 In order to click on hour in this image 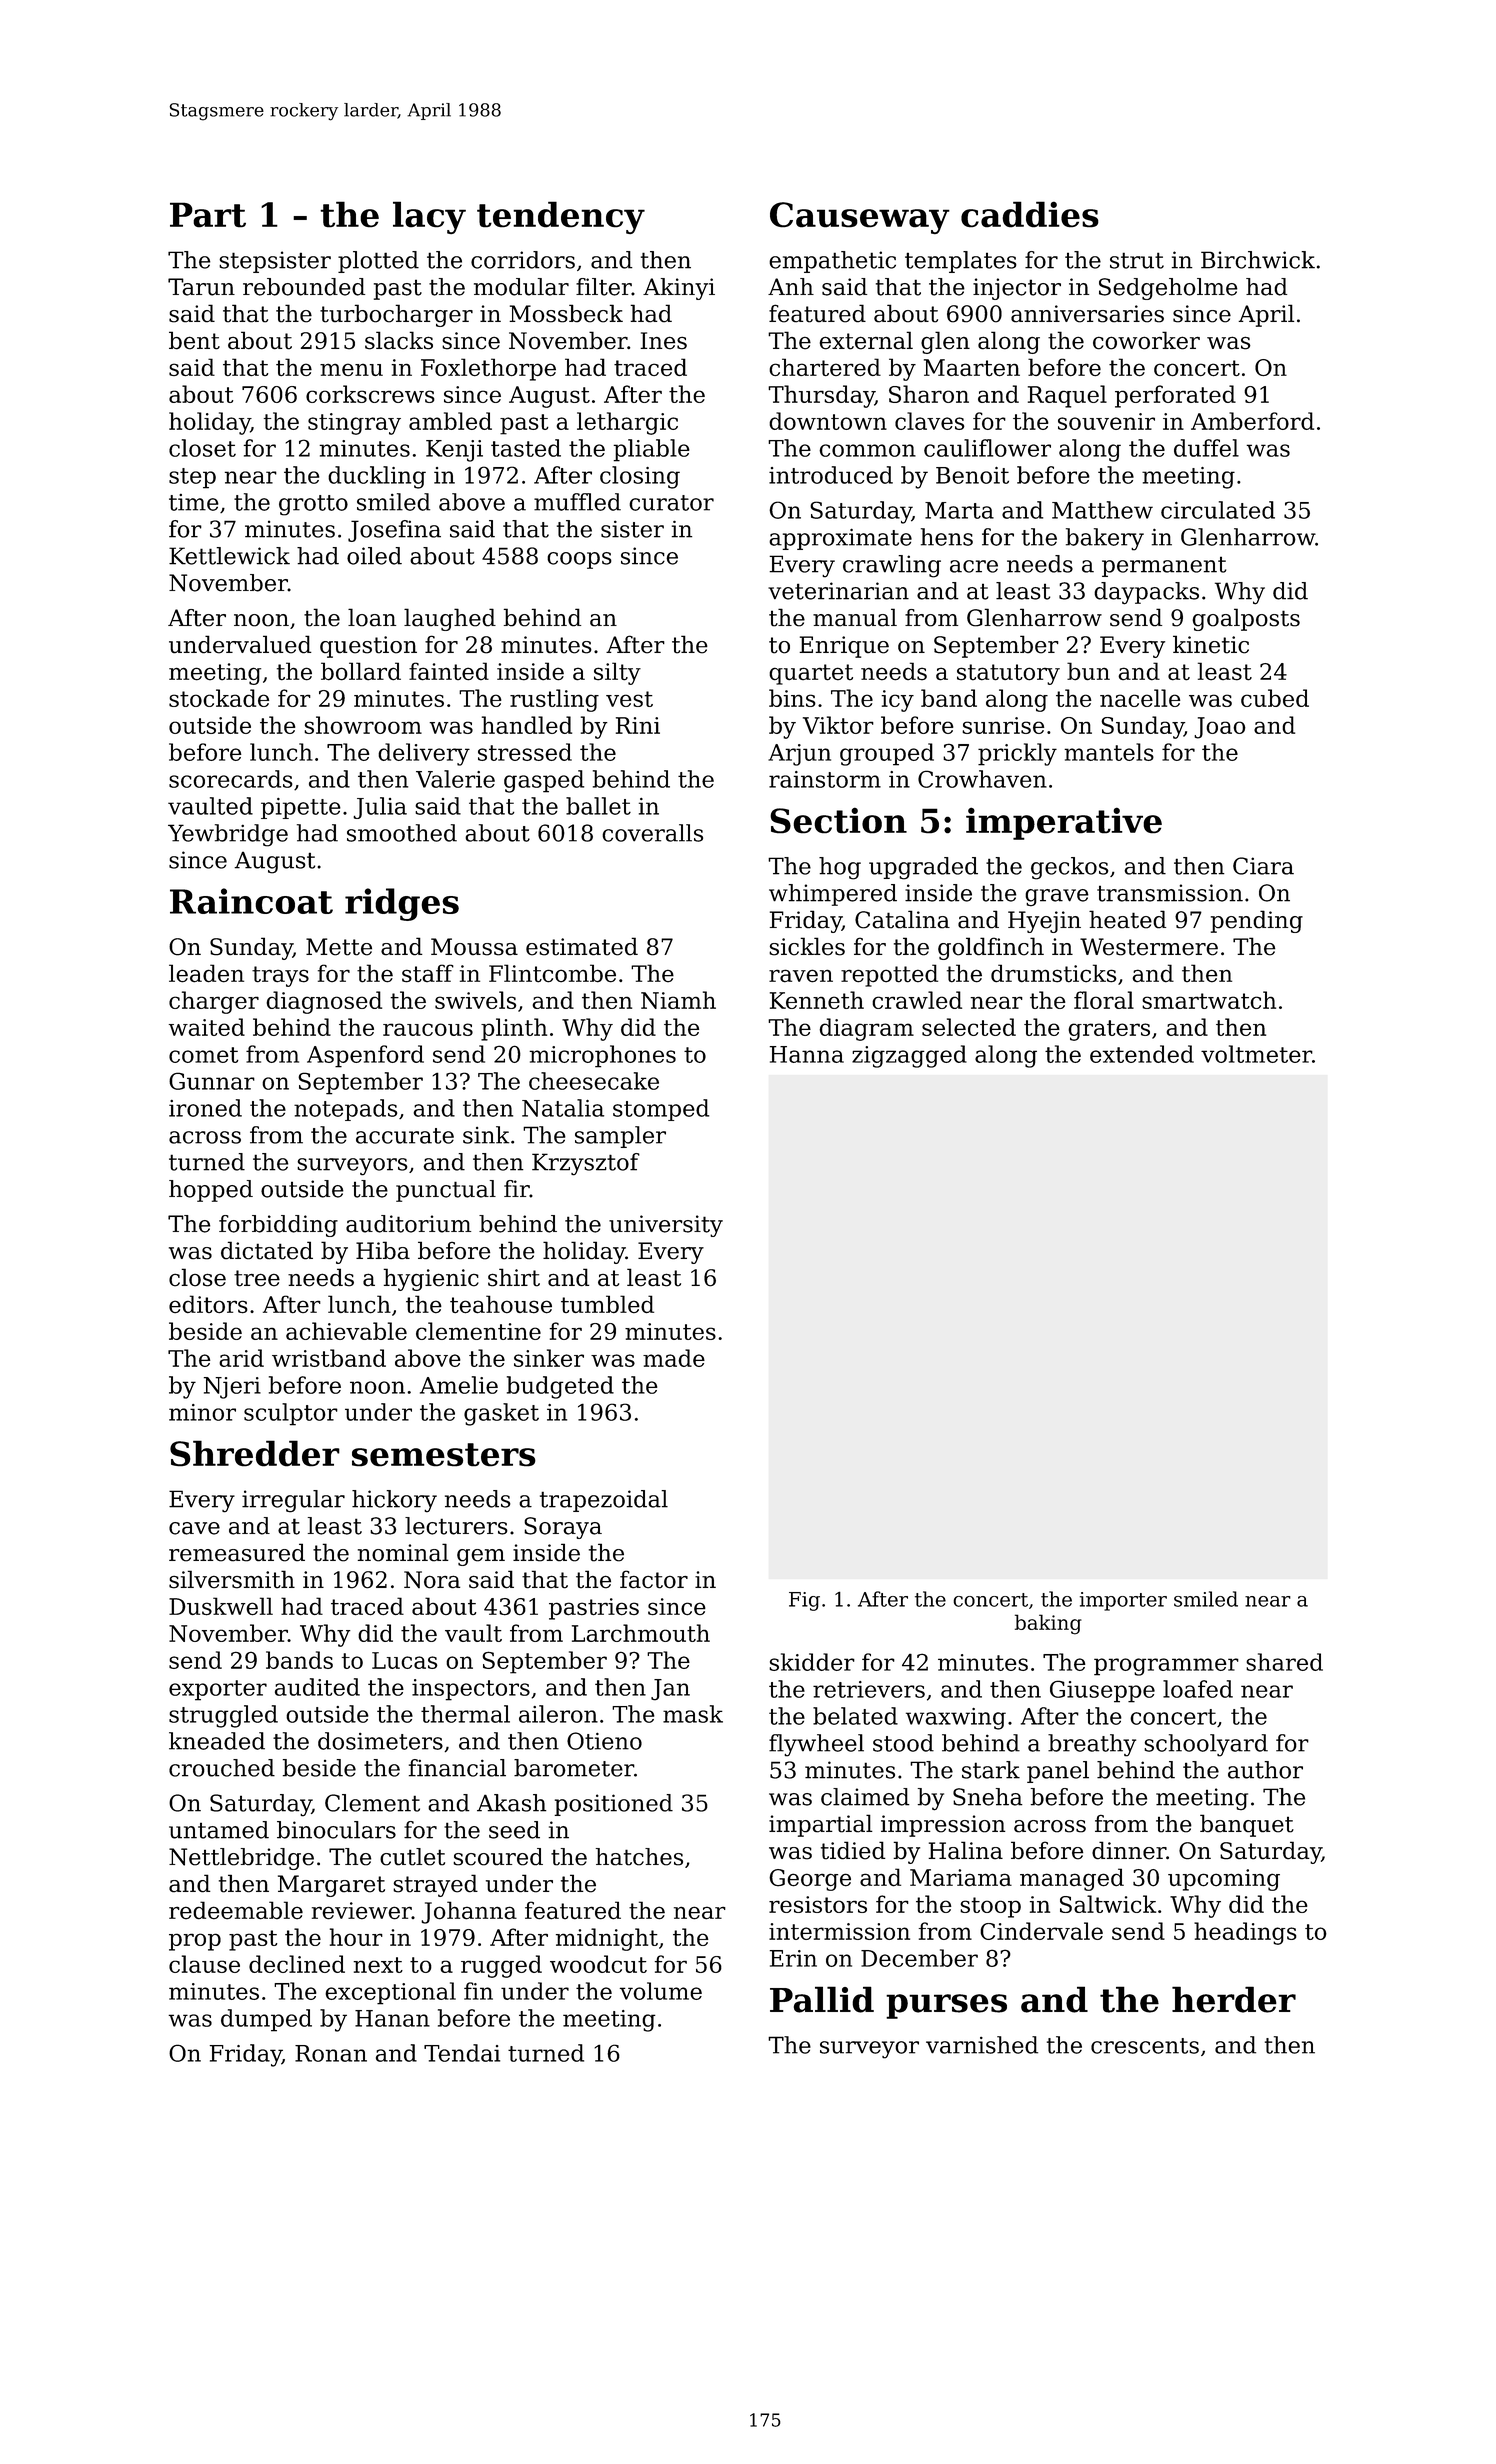, I will do `click(356, 1937)`.
